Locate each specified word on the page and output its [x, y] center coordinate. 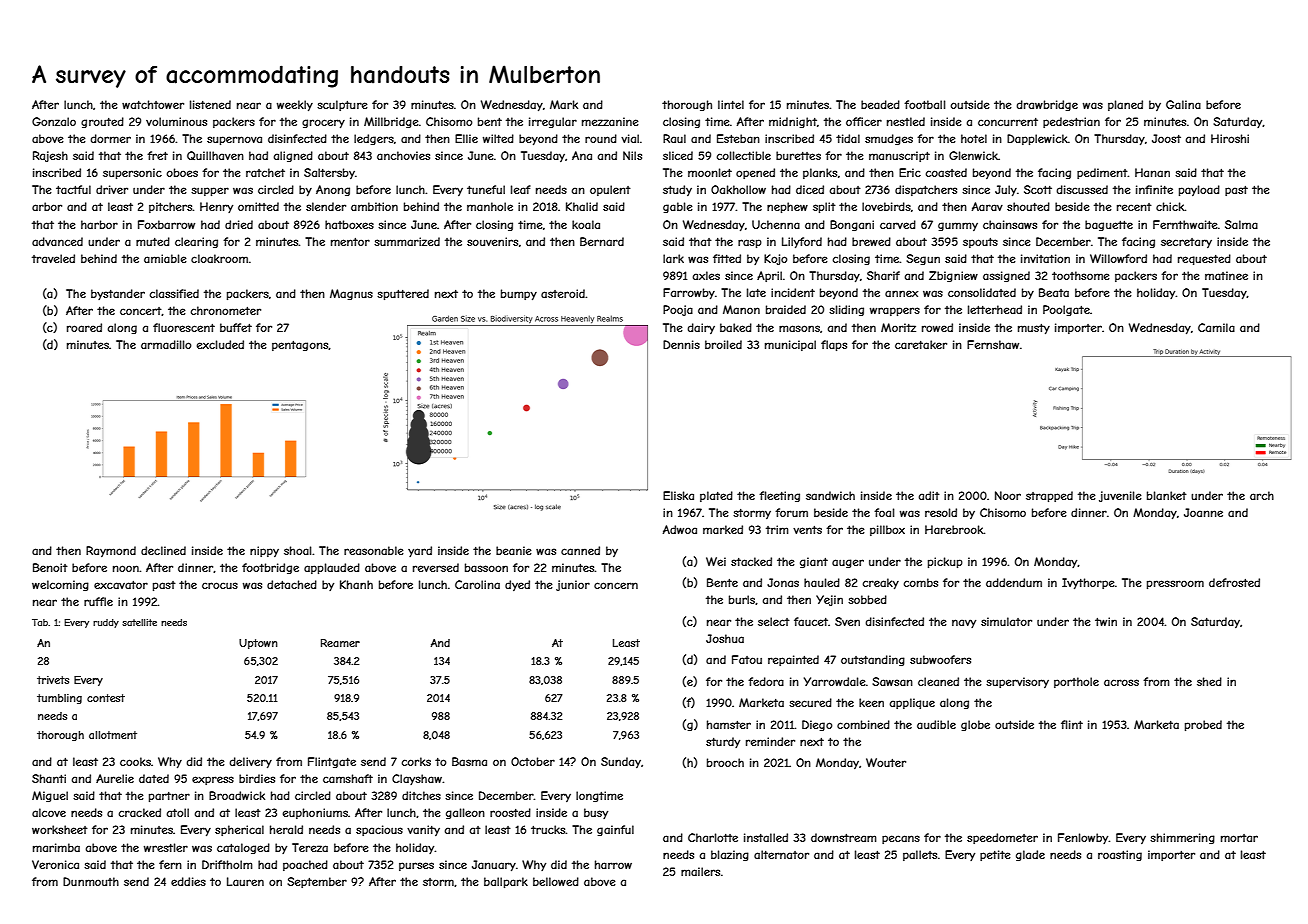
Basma [469, 761]
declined [163, 550]
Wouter [886, 762]
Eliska [678, 495]
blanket [1167, 495]
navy [964, 623]
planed [1125, 105]
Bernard [602, 241]
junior [573, 585]
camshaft [348, 778]
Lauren [245, 881]
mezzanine [610, 121]
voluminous [176, 121]
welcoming [60, 585]
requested [1204, 259]
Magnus [351, 294]
